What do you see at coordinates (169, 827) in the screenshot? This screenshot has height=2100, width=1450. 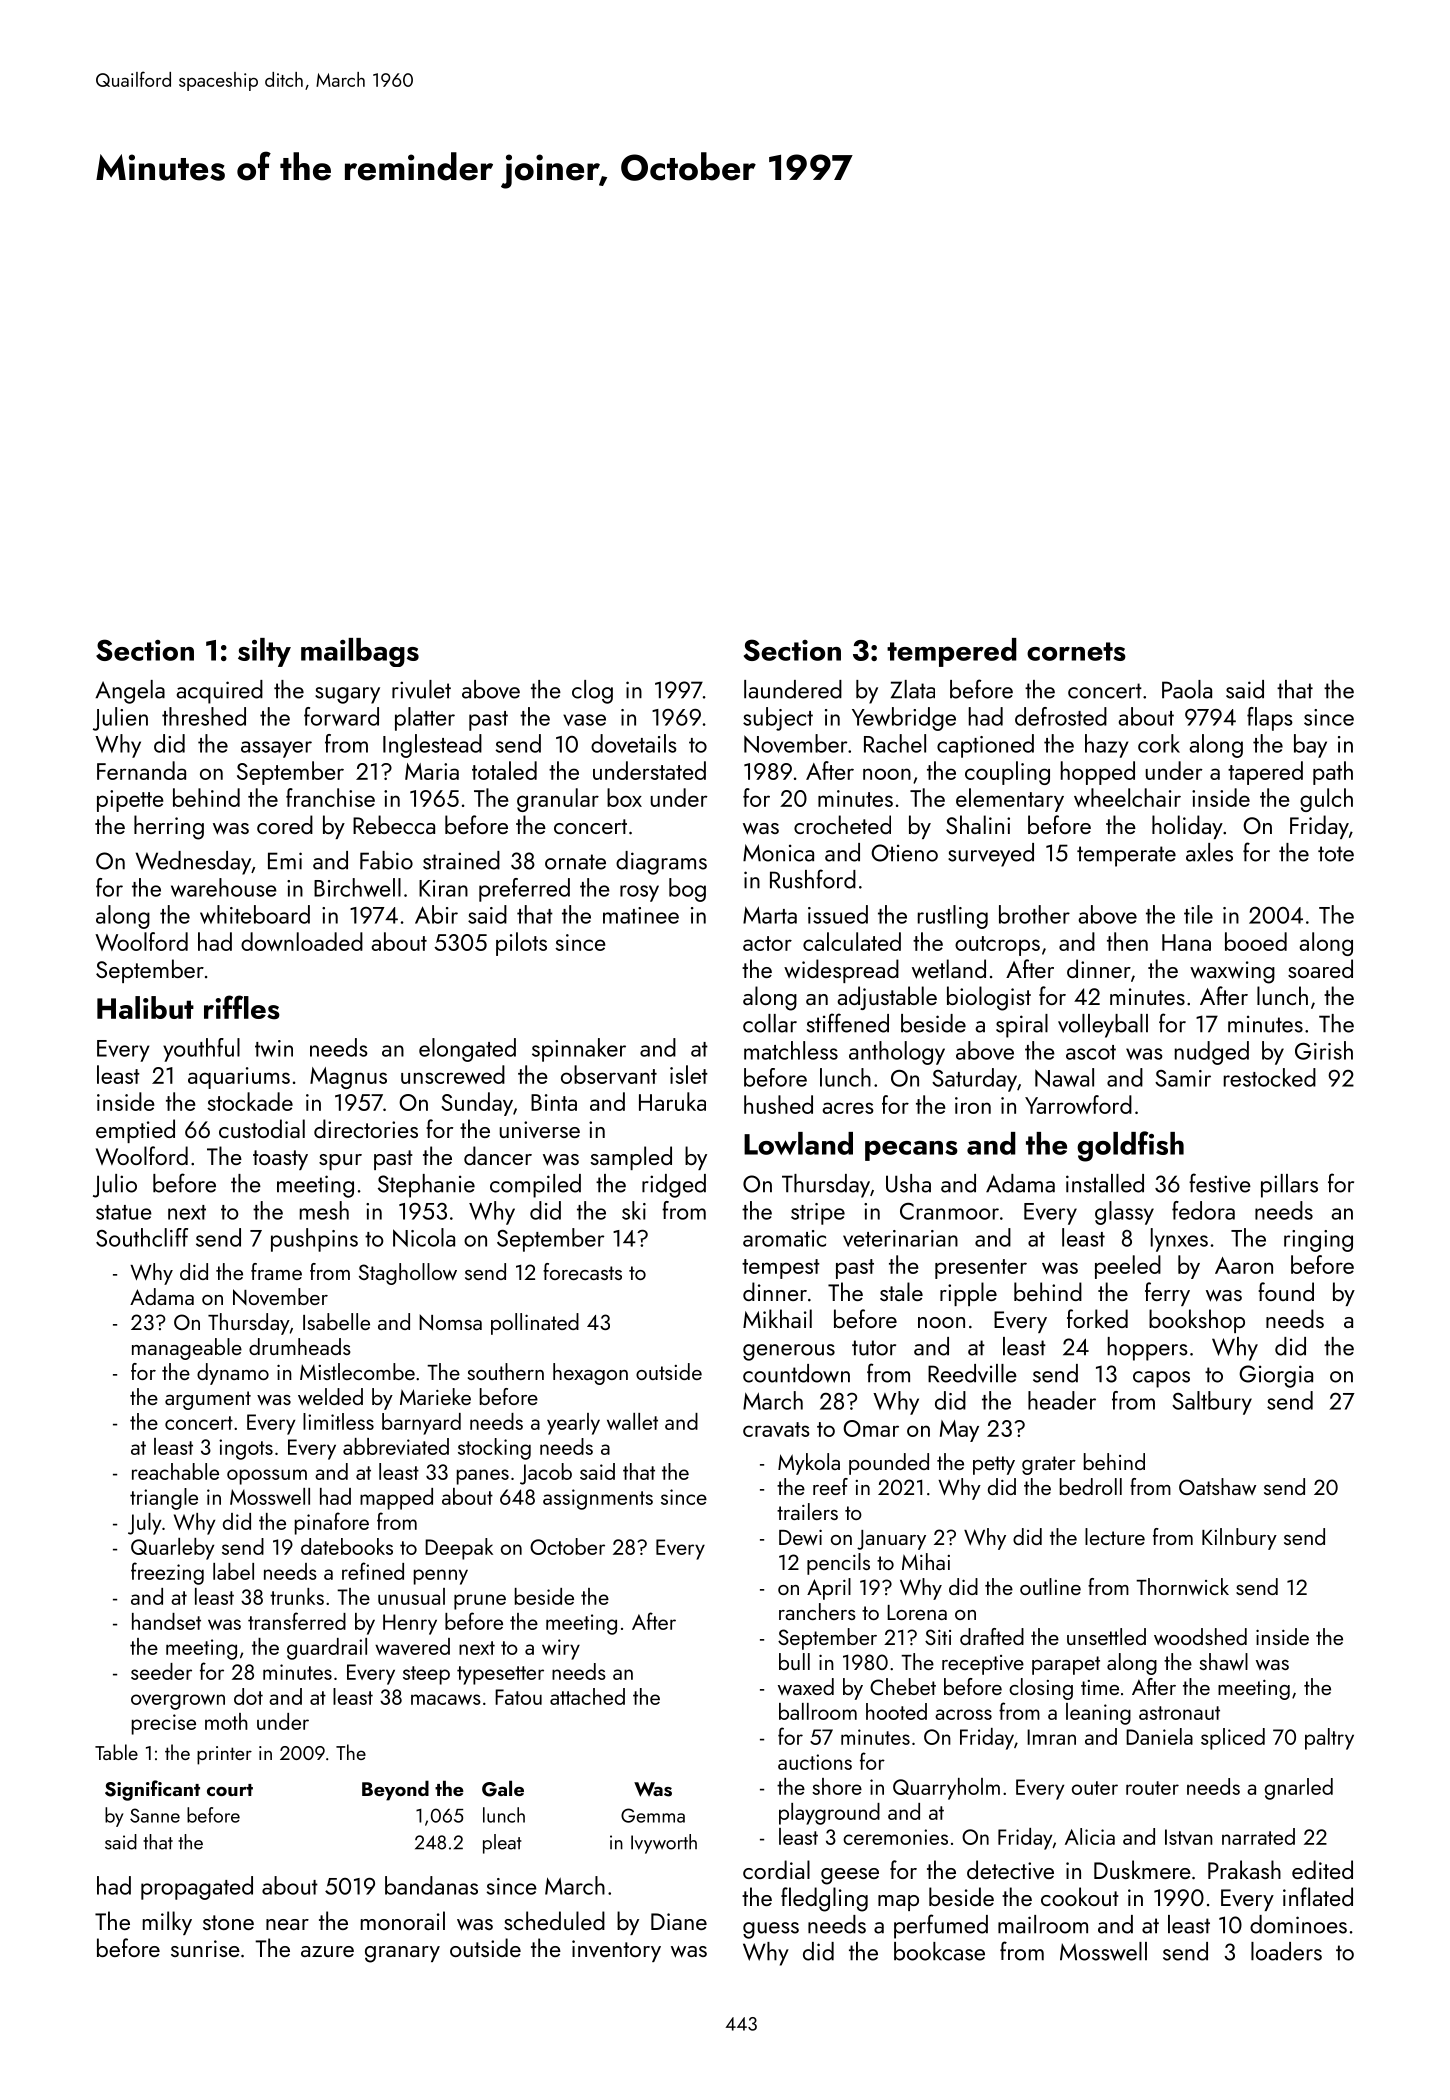 I see `herring` at bounding box center [169, 827].
